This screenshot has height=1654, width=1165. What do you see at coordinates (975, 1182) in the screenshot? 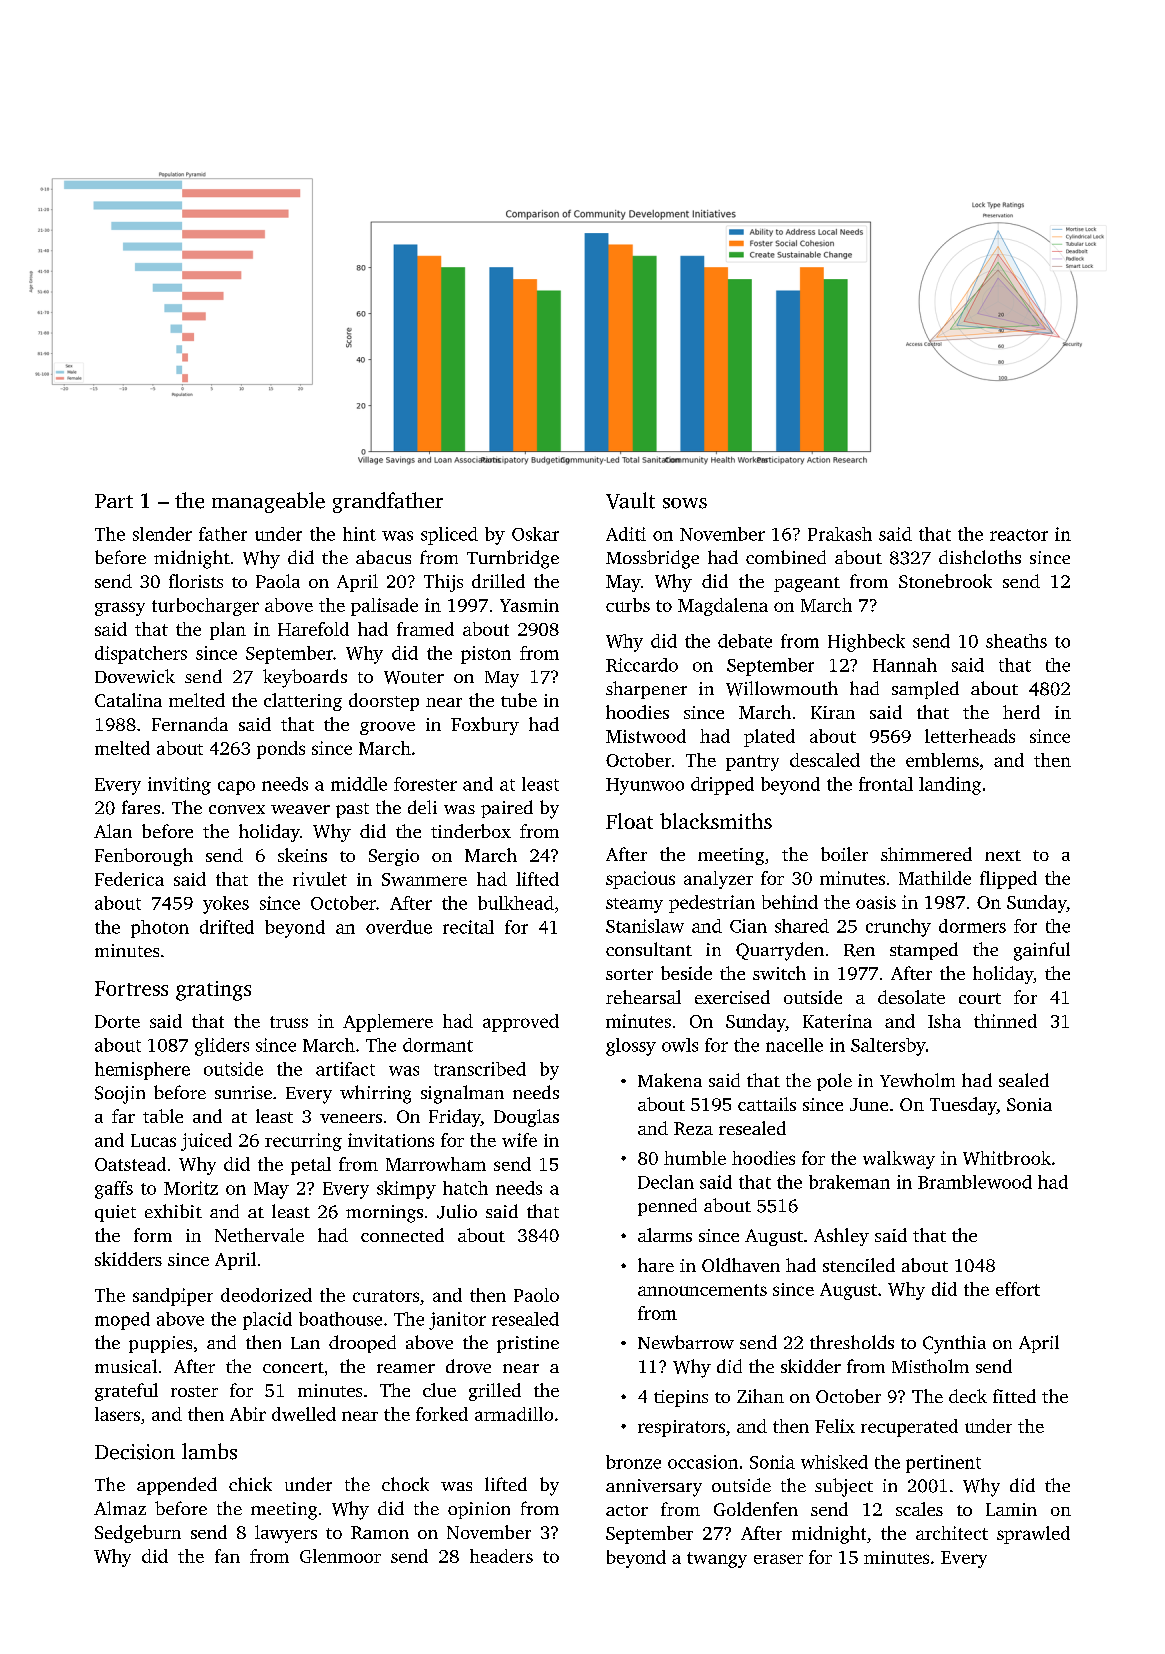
I see `Bramblewood` at bounding box center [975, 1182].
